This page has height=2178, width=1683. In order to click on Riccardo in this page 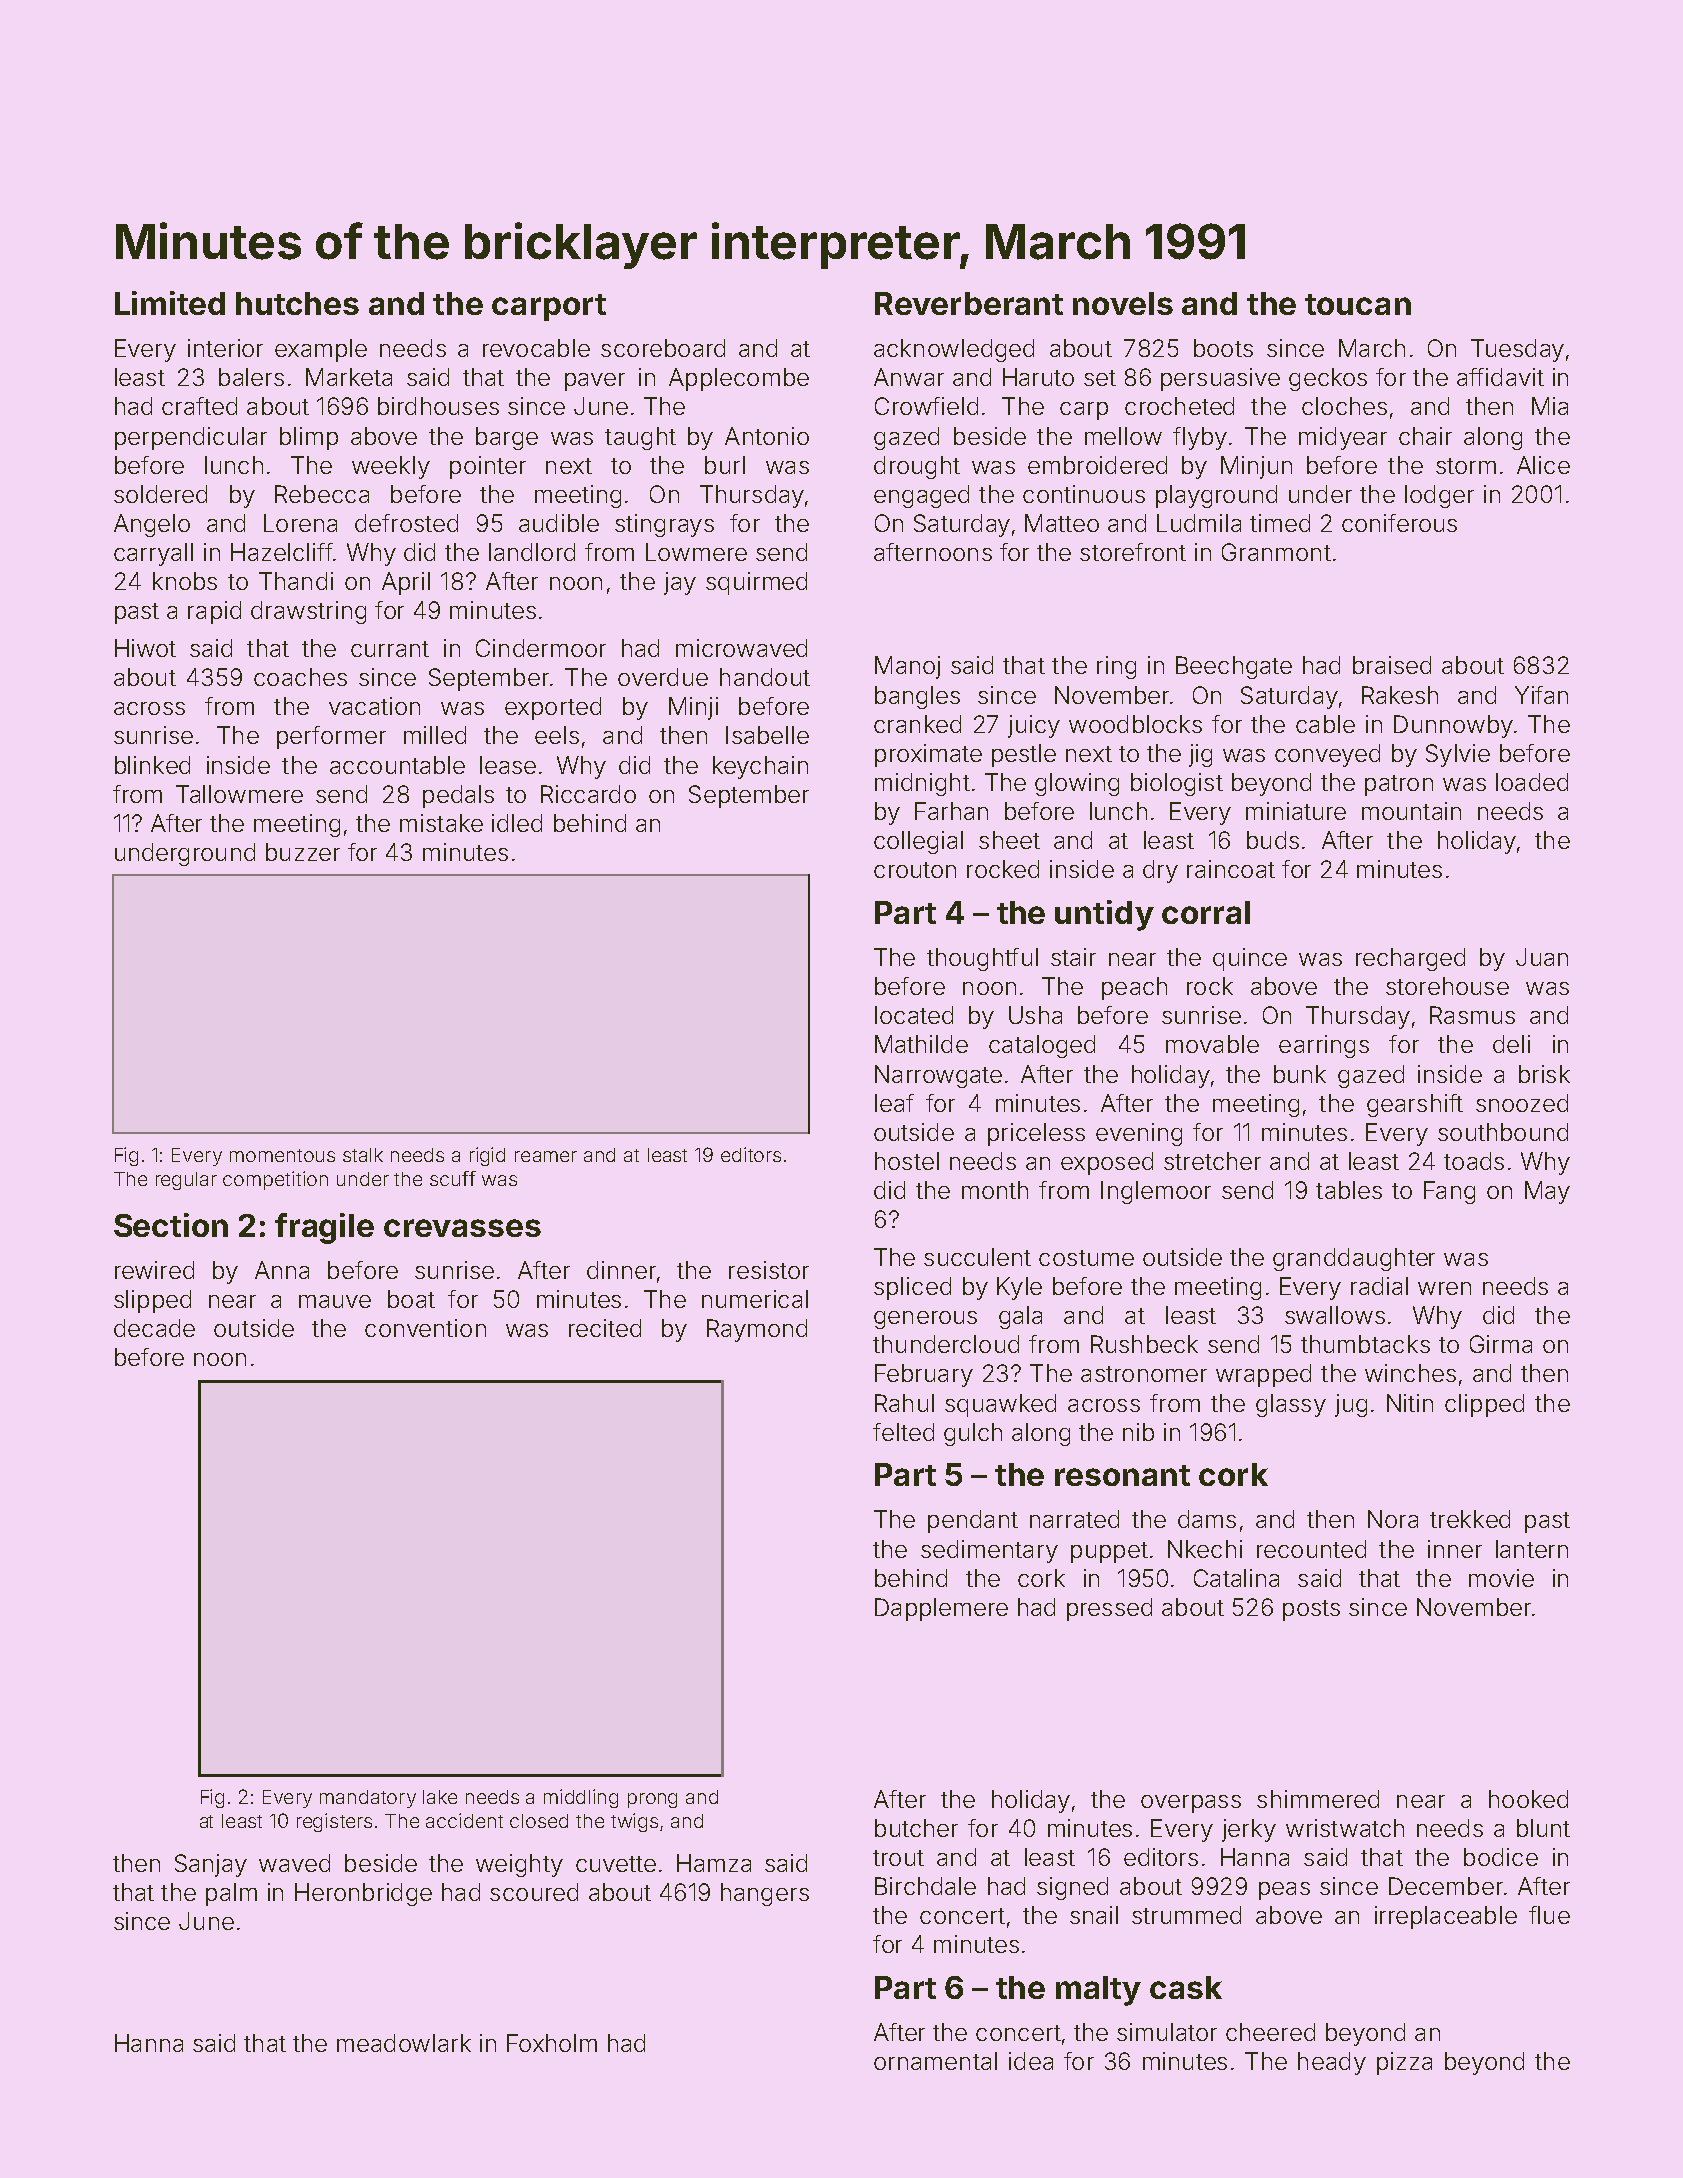, I will do `click(588, 794)`.
